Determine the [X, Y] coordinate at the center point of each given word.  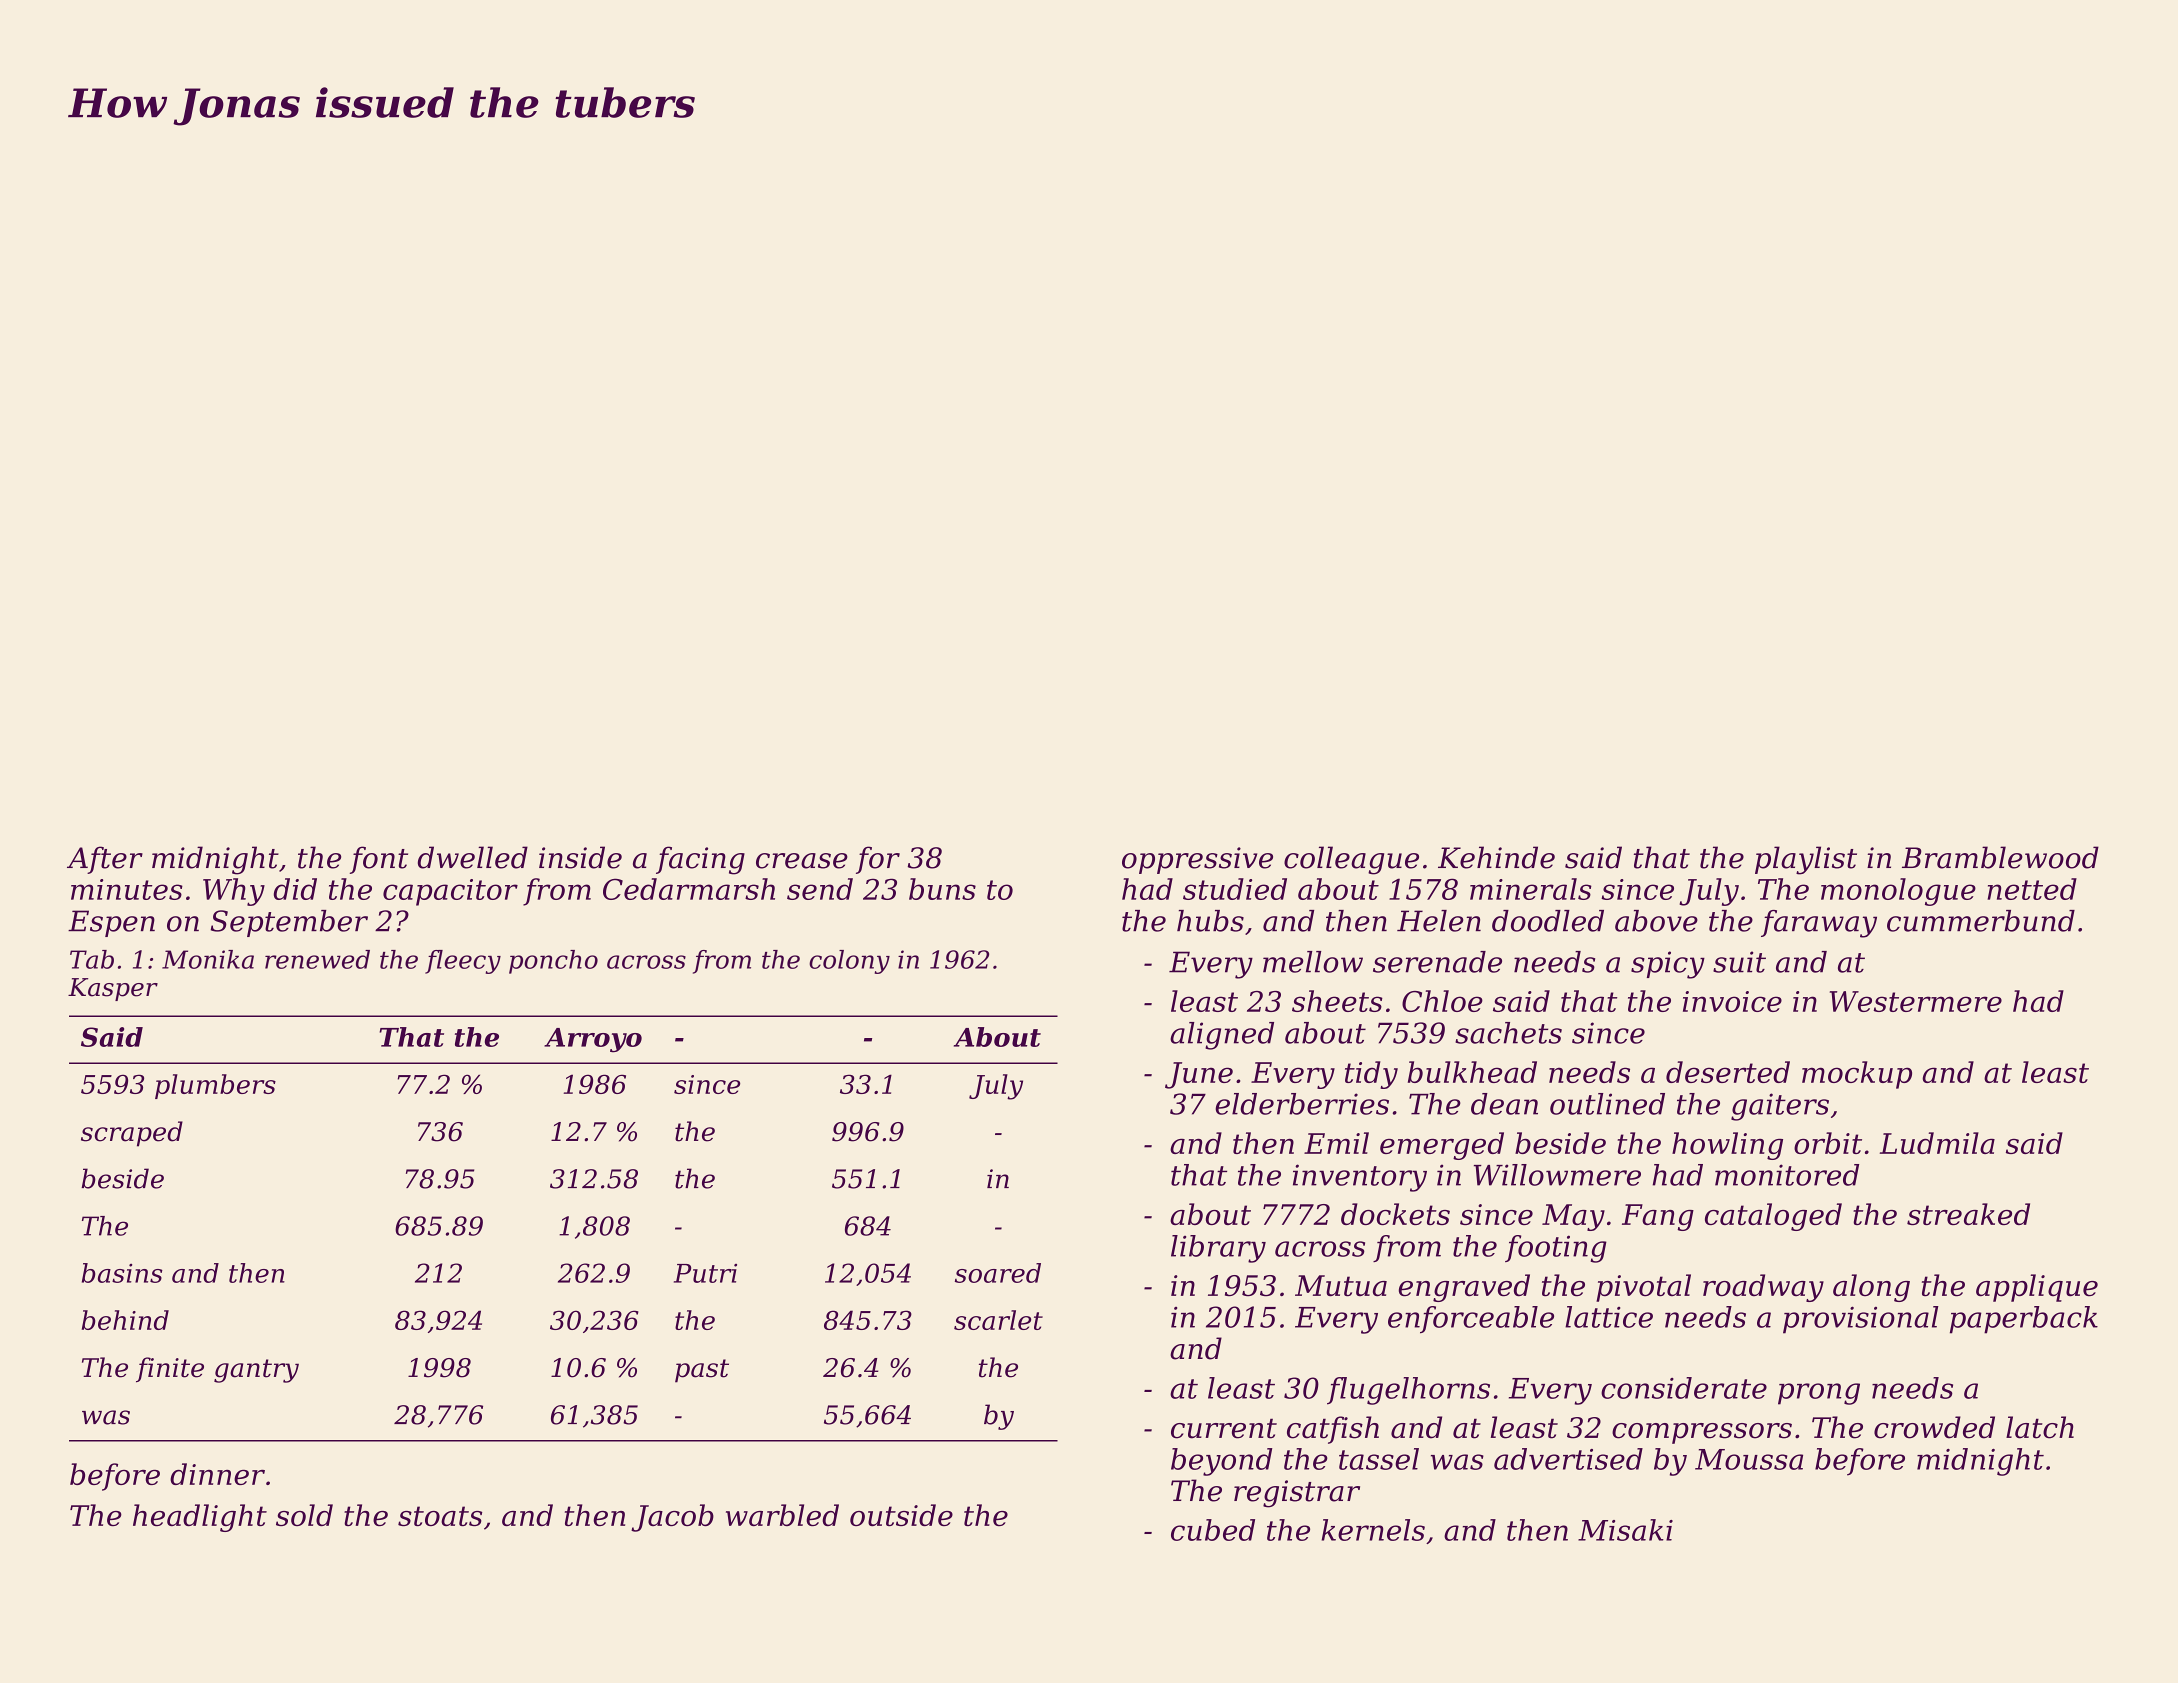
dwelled [473, 857]
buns [942, 889]
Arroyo [593, 1040]
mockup [1857, 1075]
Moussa [1749, 1459]
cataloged [1773, 1217]
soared [998, 1273]
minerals [1531, 889]
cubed [1213, 1530]
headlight [200, 1518]
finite [170, 1370]
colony [849, 962]
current [1224, 1428]
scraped [132, 1134]
